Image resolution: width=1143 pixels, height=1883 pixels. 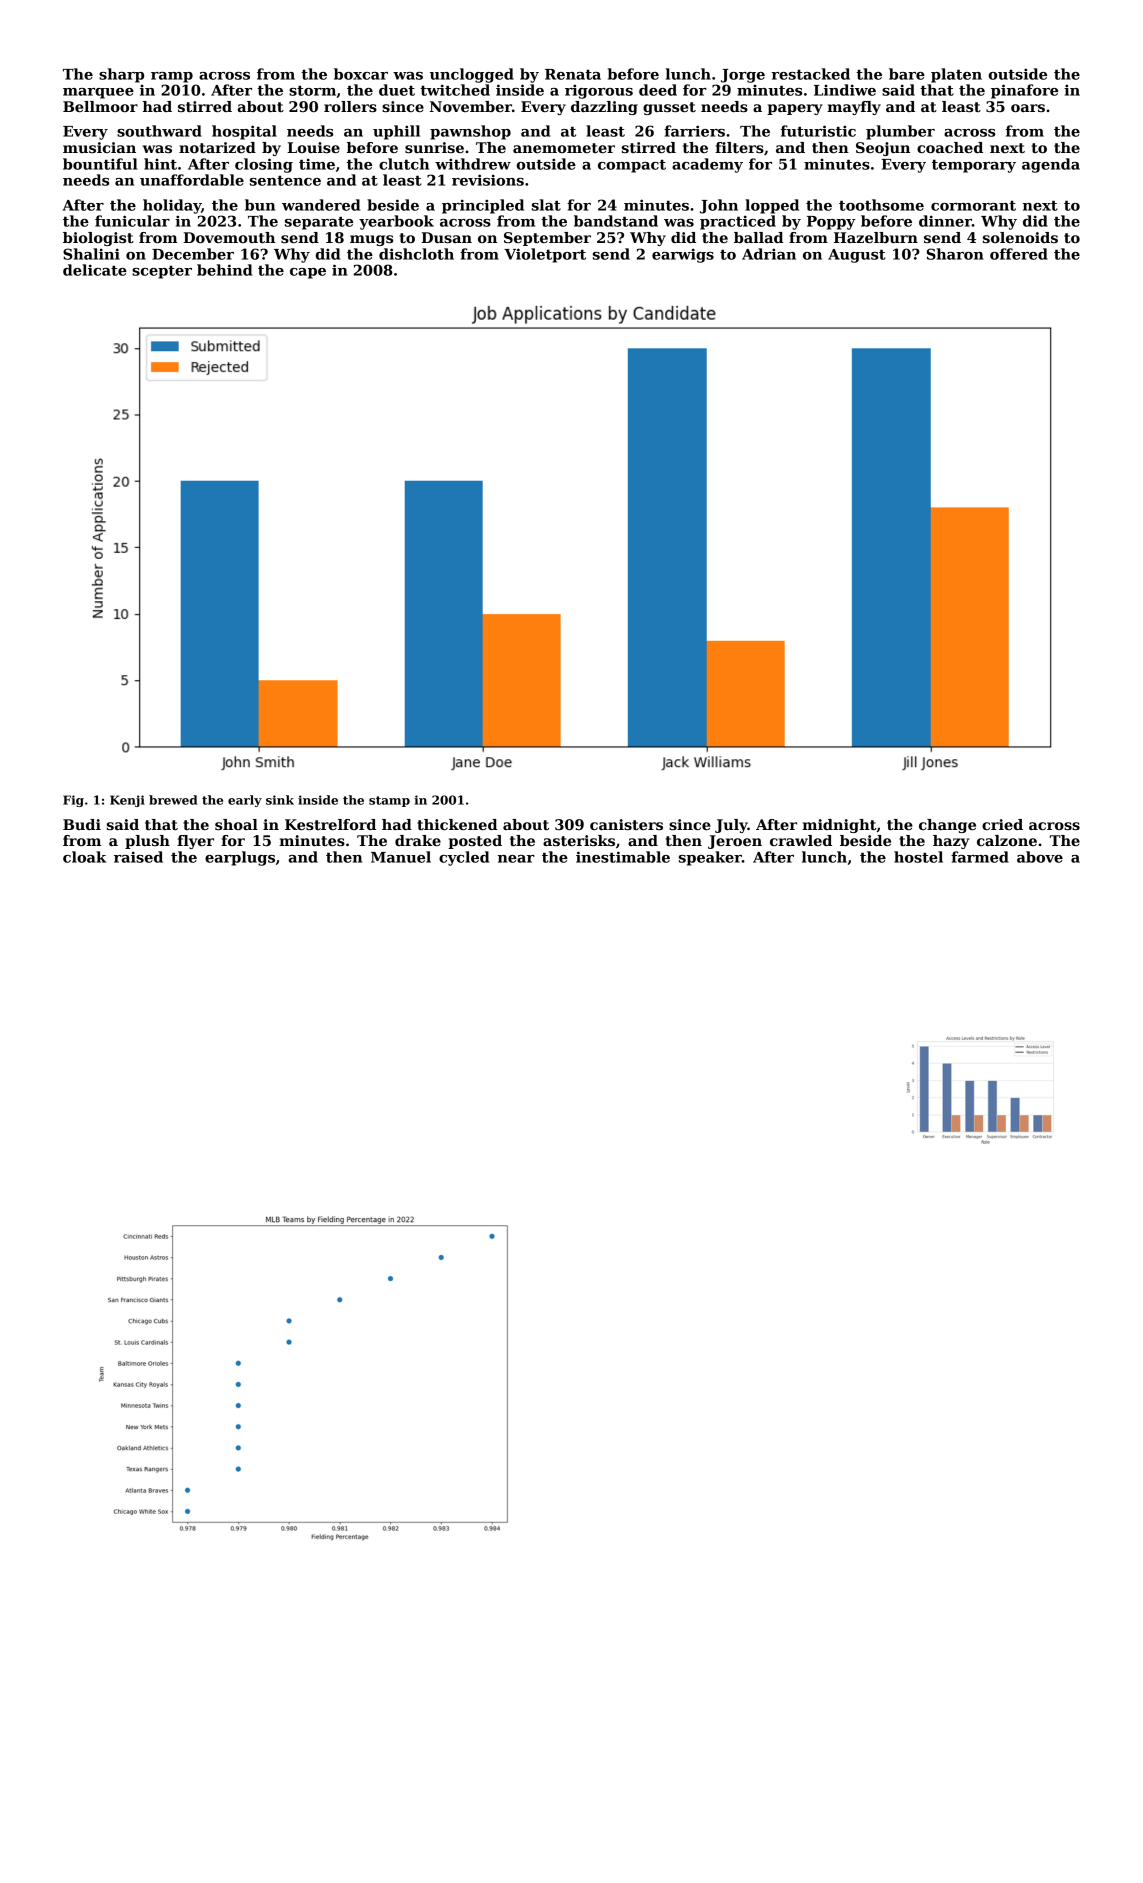 I want to click on offered, so click(x=1019, y=254).
